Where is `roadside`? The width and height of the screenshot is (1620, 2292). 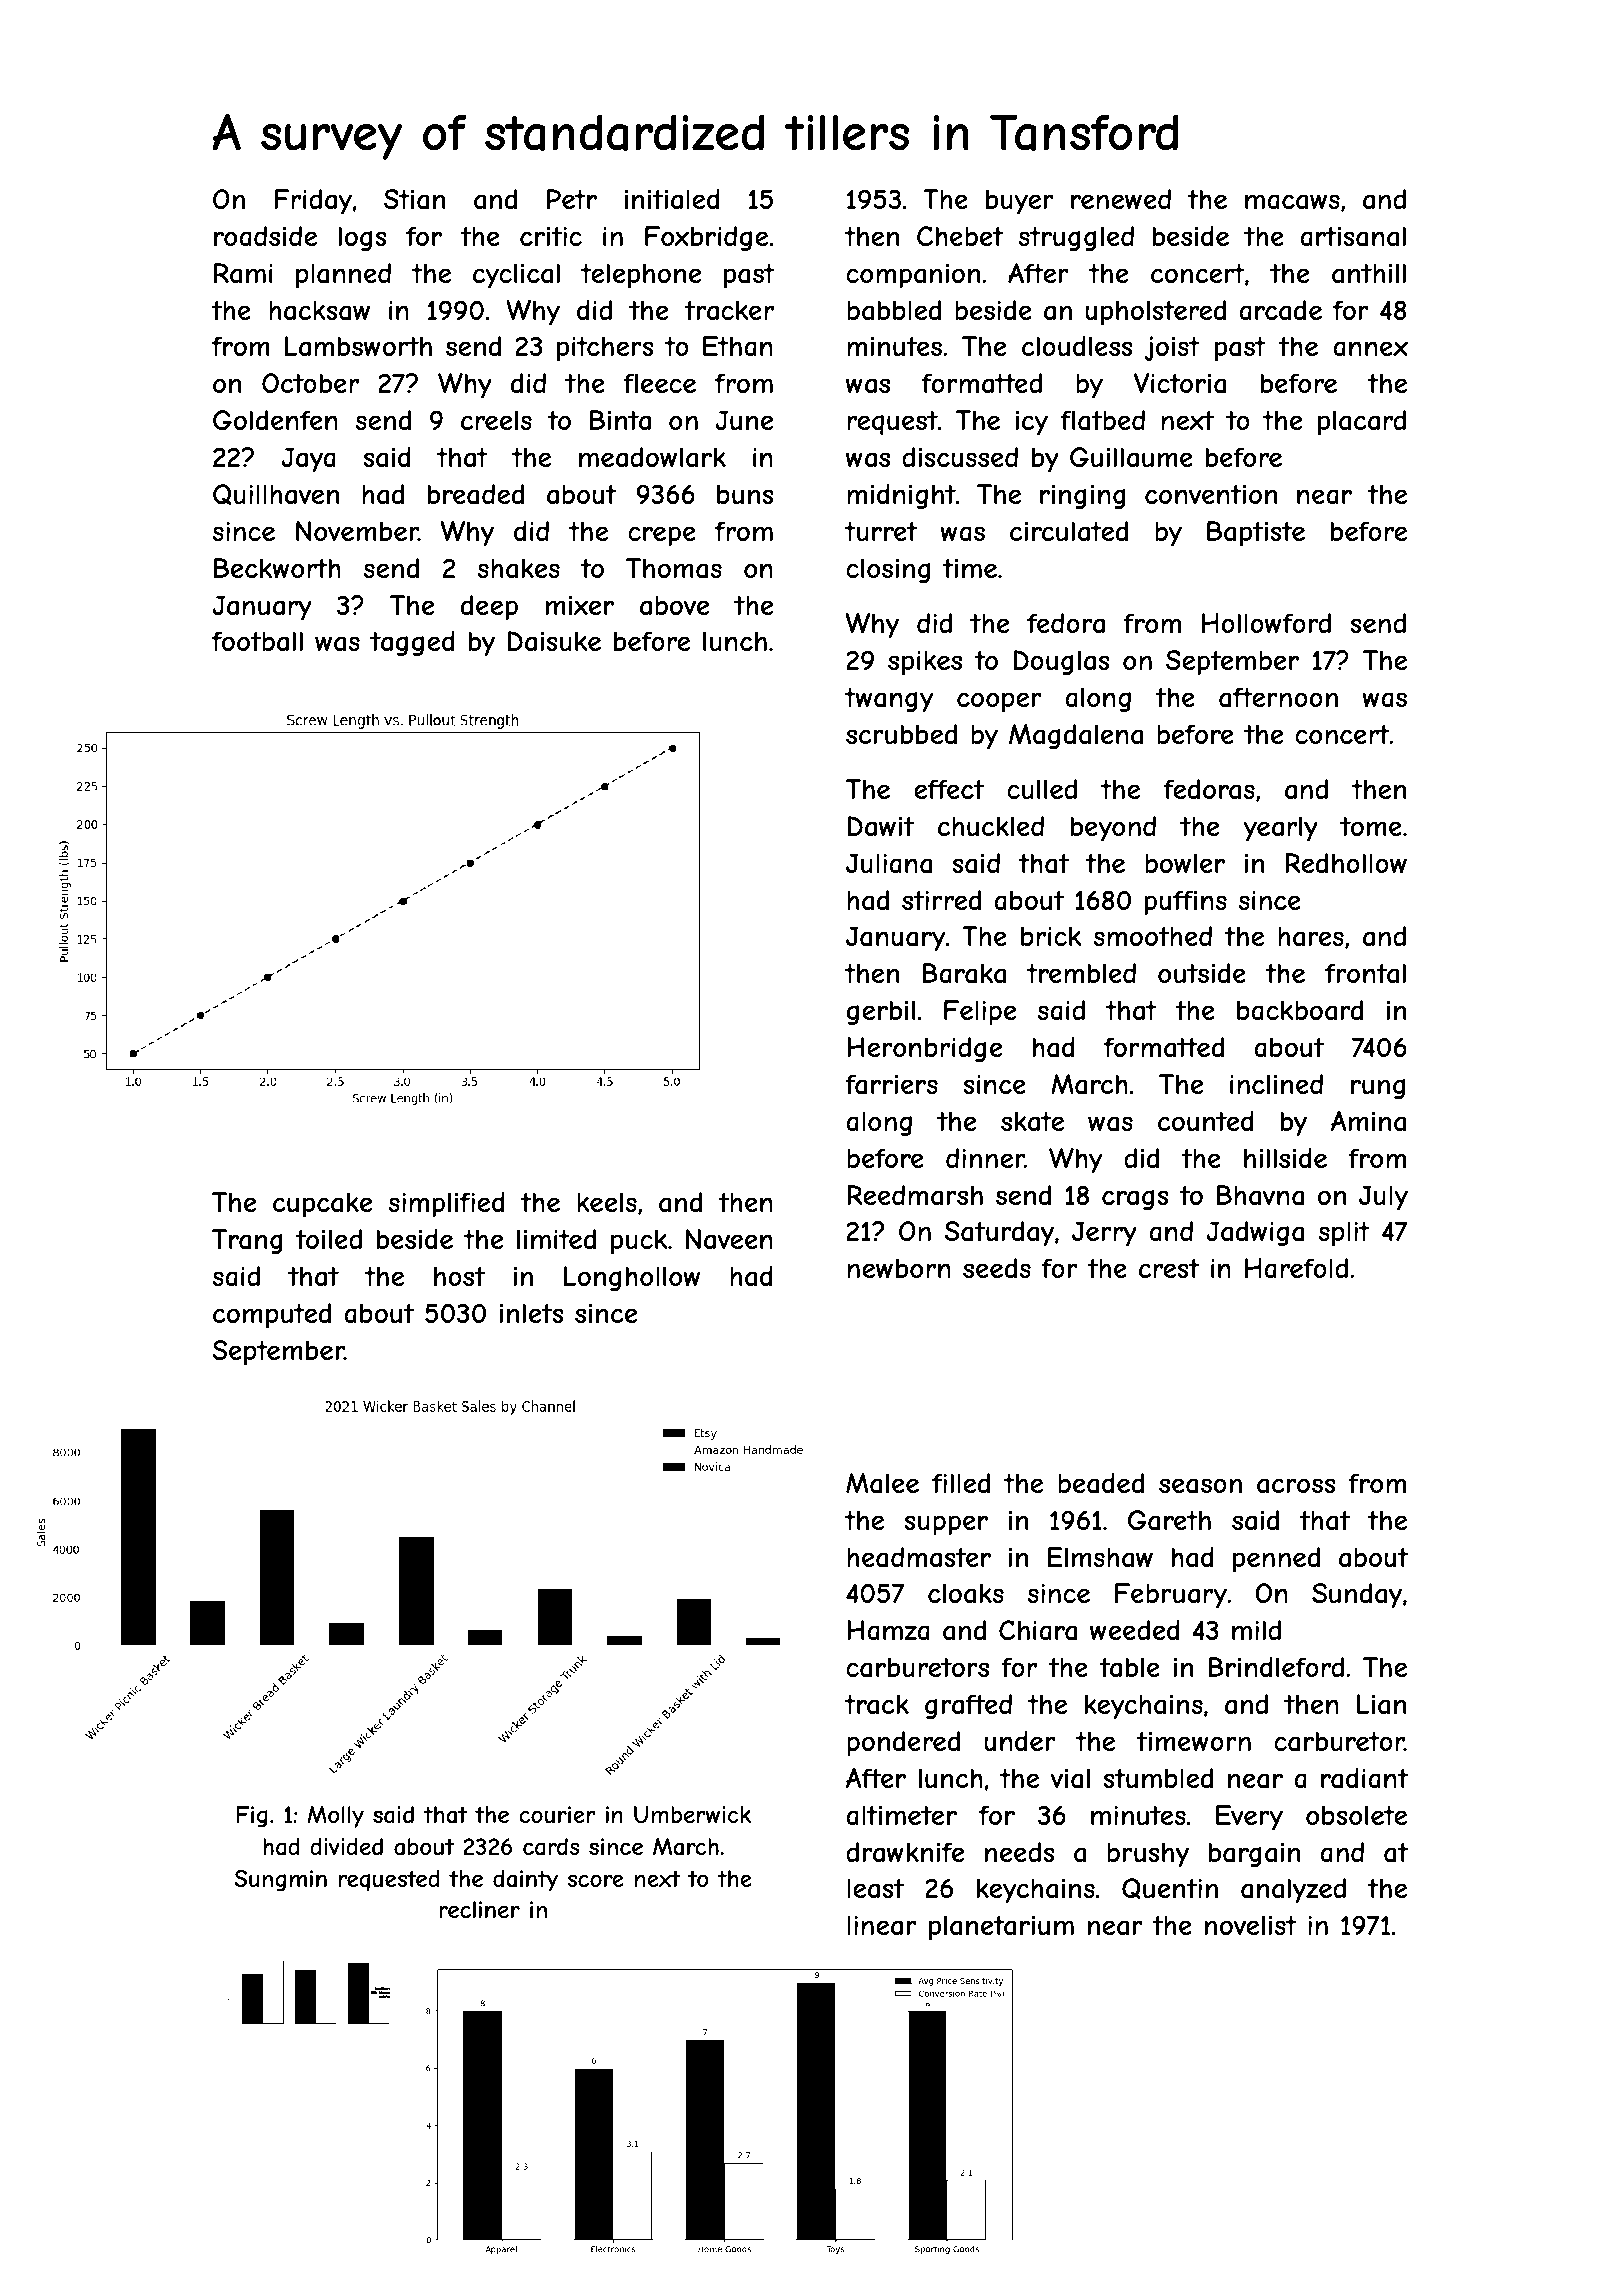 roadside is located at coordinates (265, 236).
